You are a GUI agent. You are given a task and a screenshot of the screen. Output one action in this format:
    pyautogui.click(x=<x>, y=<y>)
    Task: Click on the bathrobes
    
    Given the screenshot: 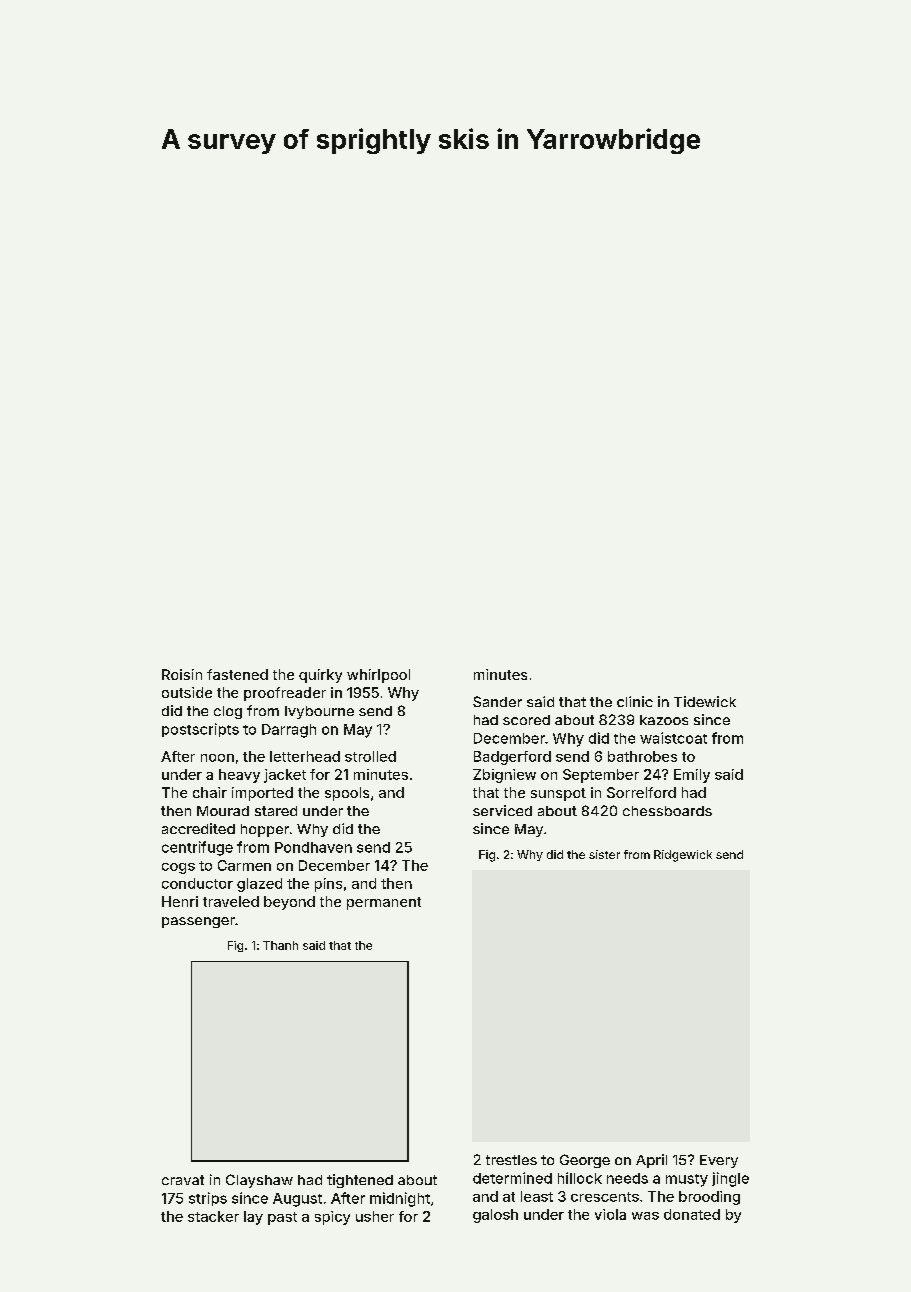 What is the action you would take?
    pyautogui.click(x=642, y=756)
